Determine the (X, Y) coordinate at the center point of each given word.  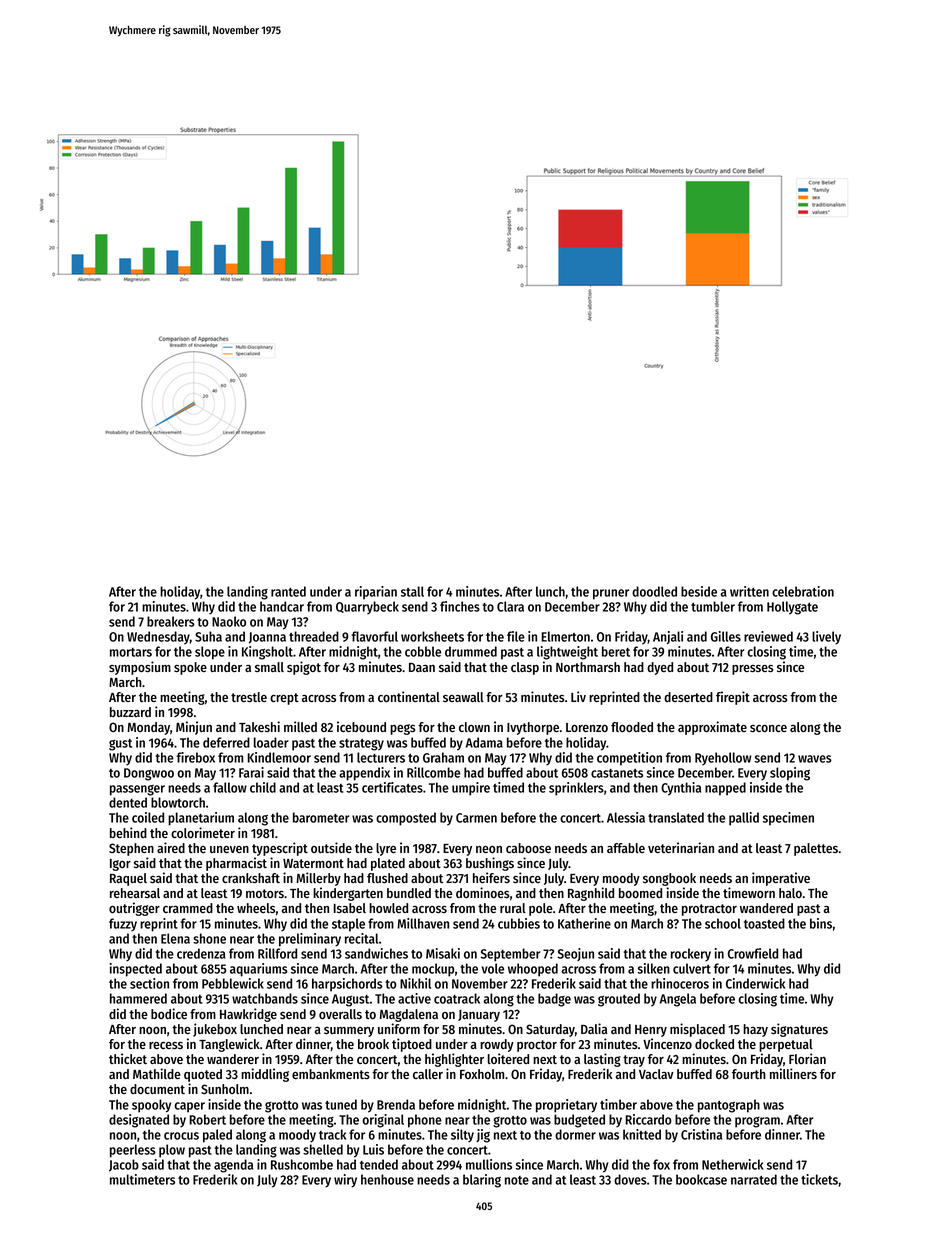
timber (618, 1104)
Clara (510, 606)
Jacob (124, 1165)
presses (752, 670)
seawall (463, 697)
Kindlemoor (279, 757)
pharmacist (236, 864)
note (517, 1180)
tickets (819, 1179)
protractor (709, 910)
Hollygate (792, 608)
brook (373, 1044)
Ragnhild (591, 894)
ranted (288, 591)
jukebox (215, 1030)
